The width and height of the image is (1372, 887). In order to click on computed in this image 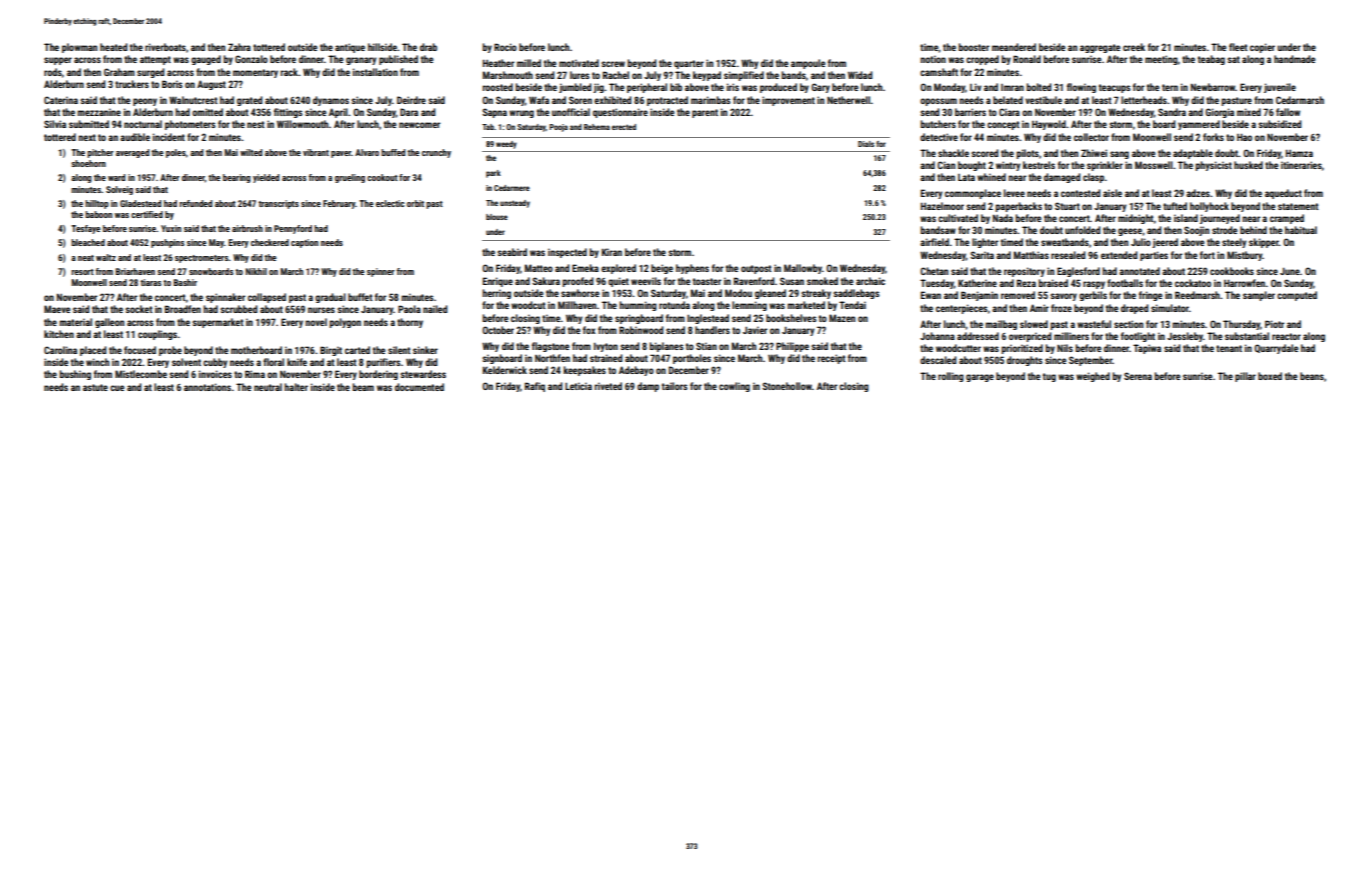, I will do `click(1297, 296)`.
